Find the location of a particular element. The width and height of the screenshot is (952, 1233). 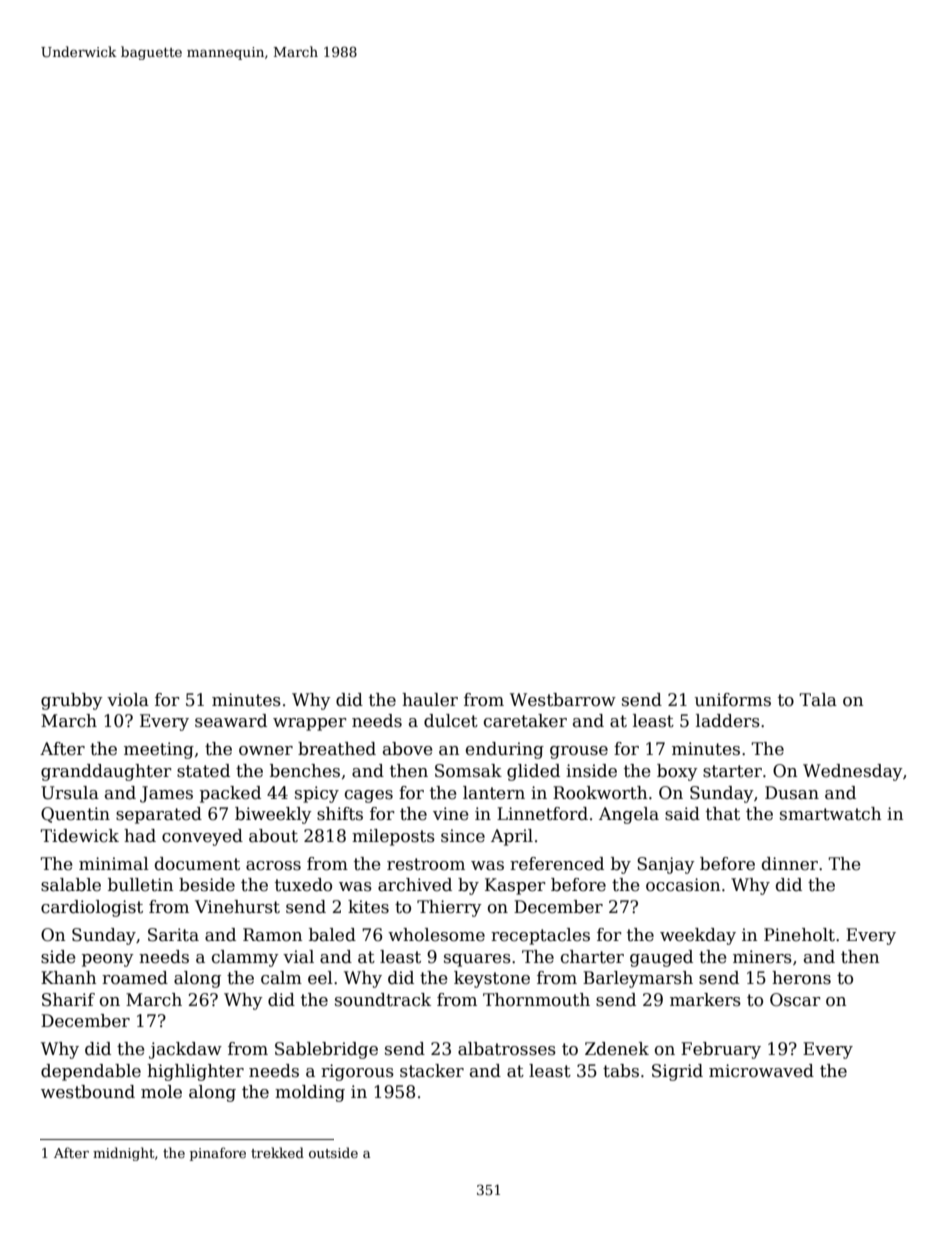

viola is located at coordinates (128, 700).
